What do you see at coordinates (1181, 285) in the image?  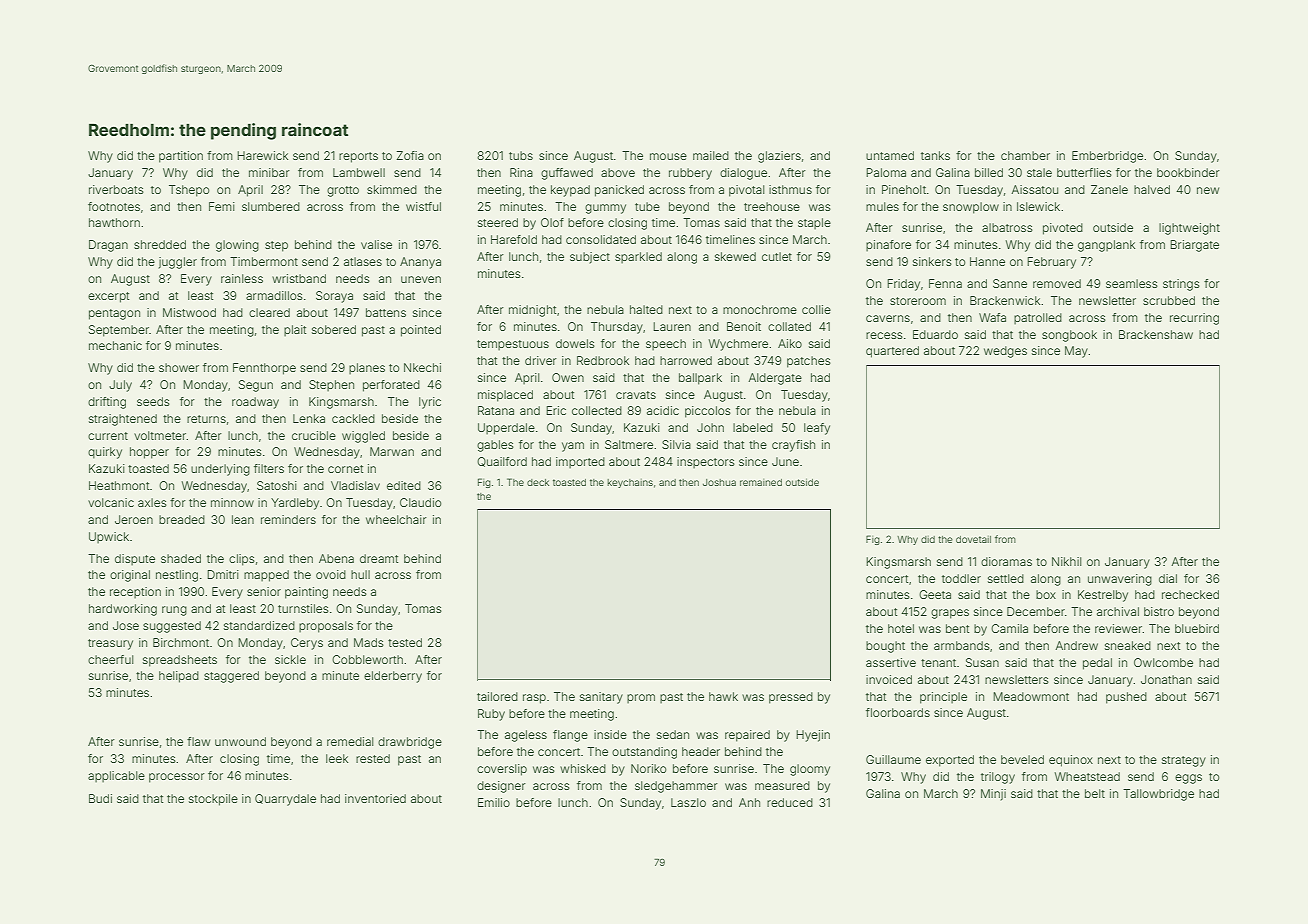 I see `strings` at bounding box center [1181, 285].
